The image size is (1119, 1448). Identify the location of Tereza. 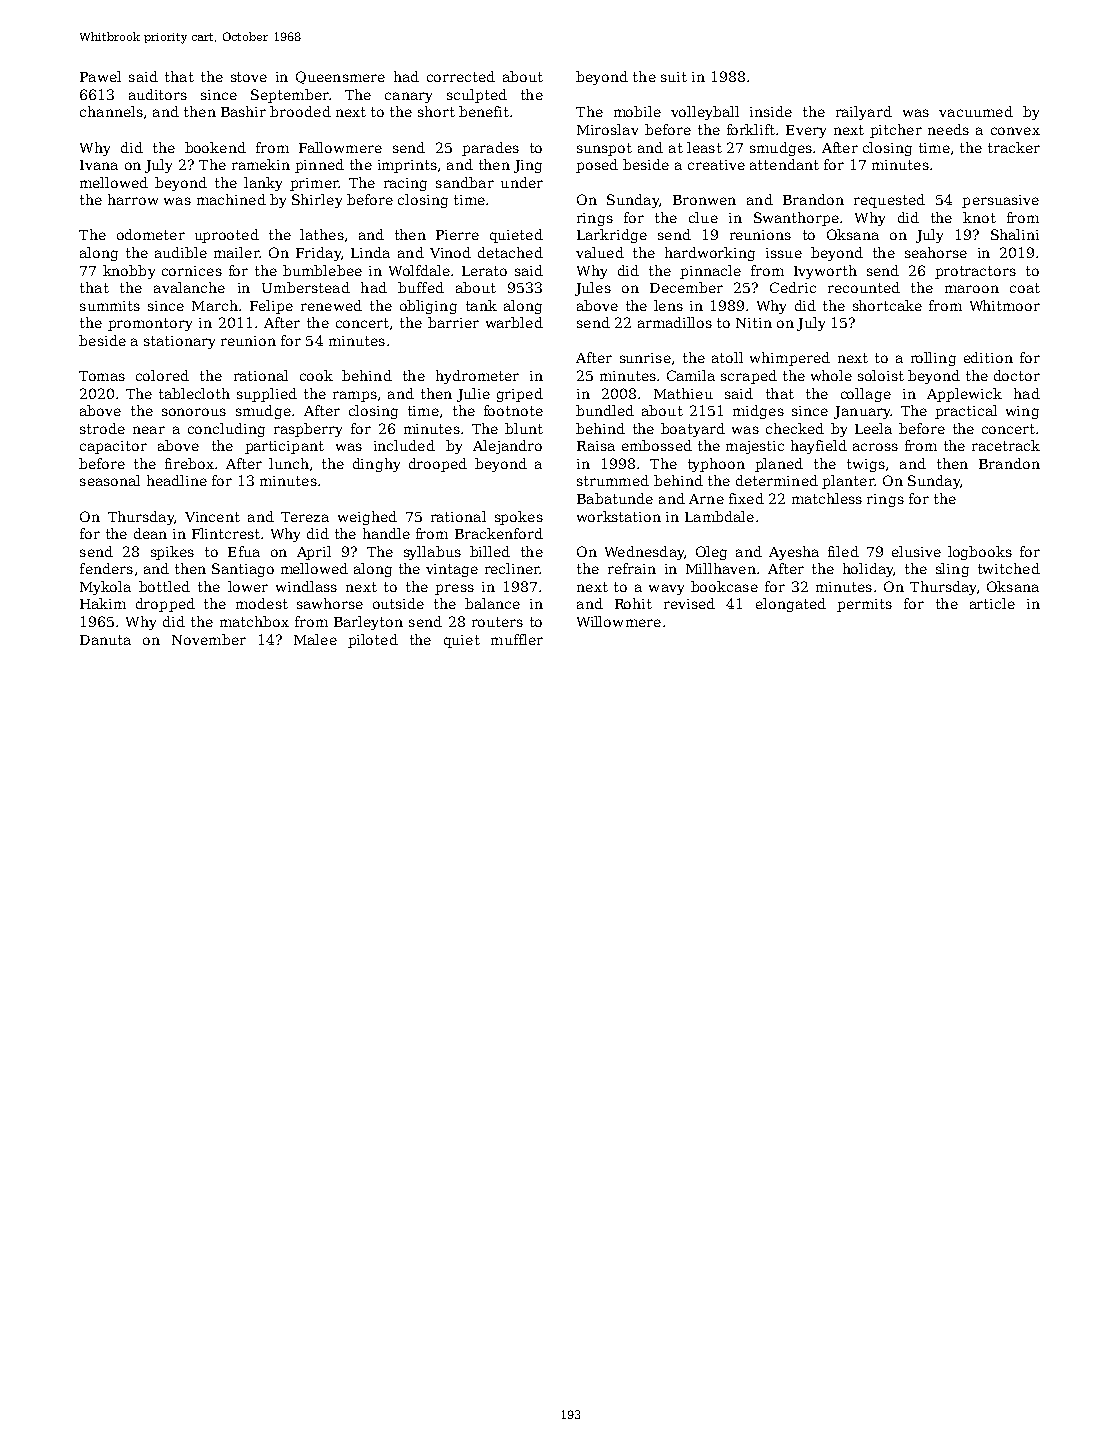
(305, 517).
